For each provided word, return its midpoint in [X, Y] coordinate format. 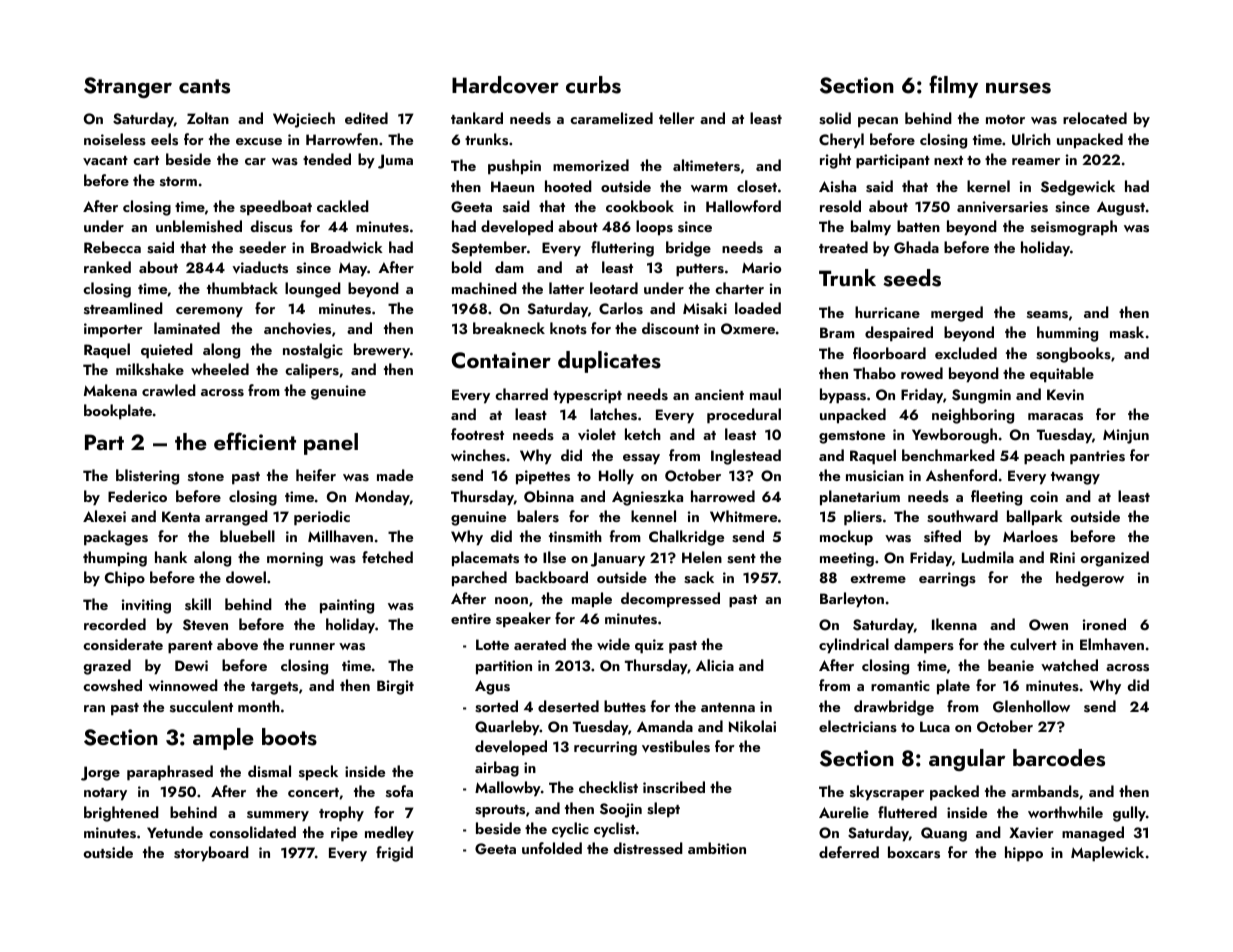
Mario [761, 267]
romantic [900, 685]
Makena [110, 390]
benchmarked [948, 455]
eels [164, 139]
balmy [871, 228]
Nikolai [752, 726]
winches [478, 455]
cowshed [112, 685]
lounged [313, 290]
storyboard [211, 854]
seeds [912, 278]
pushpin [514, 167]
